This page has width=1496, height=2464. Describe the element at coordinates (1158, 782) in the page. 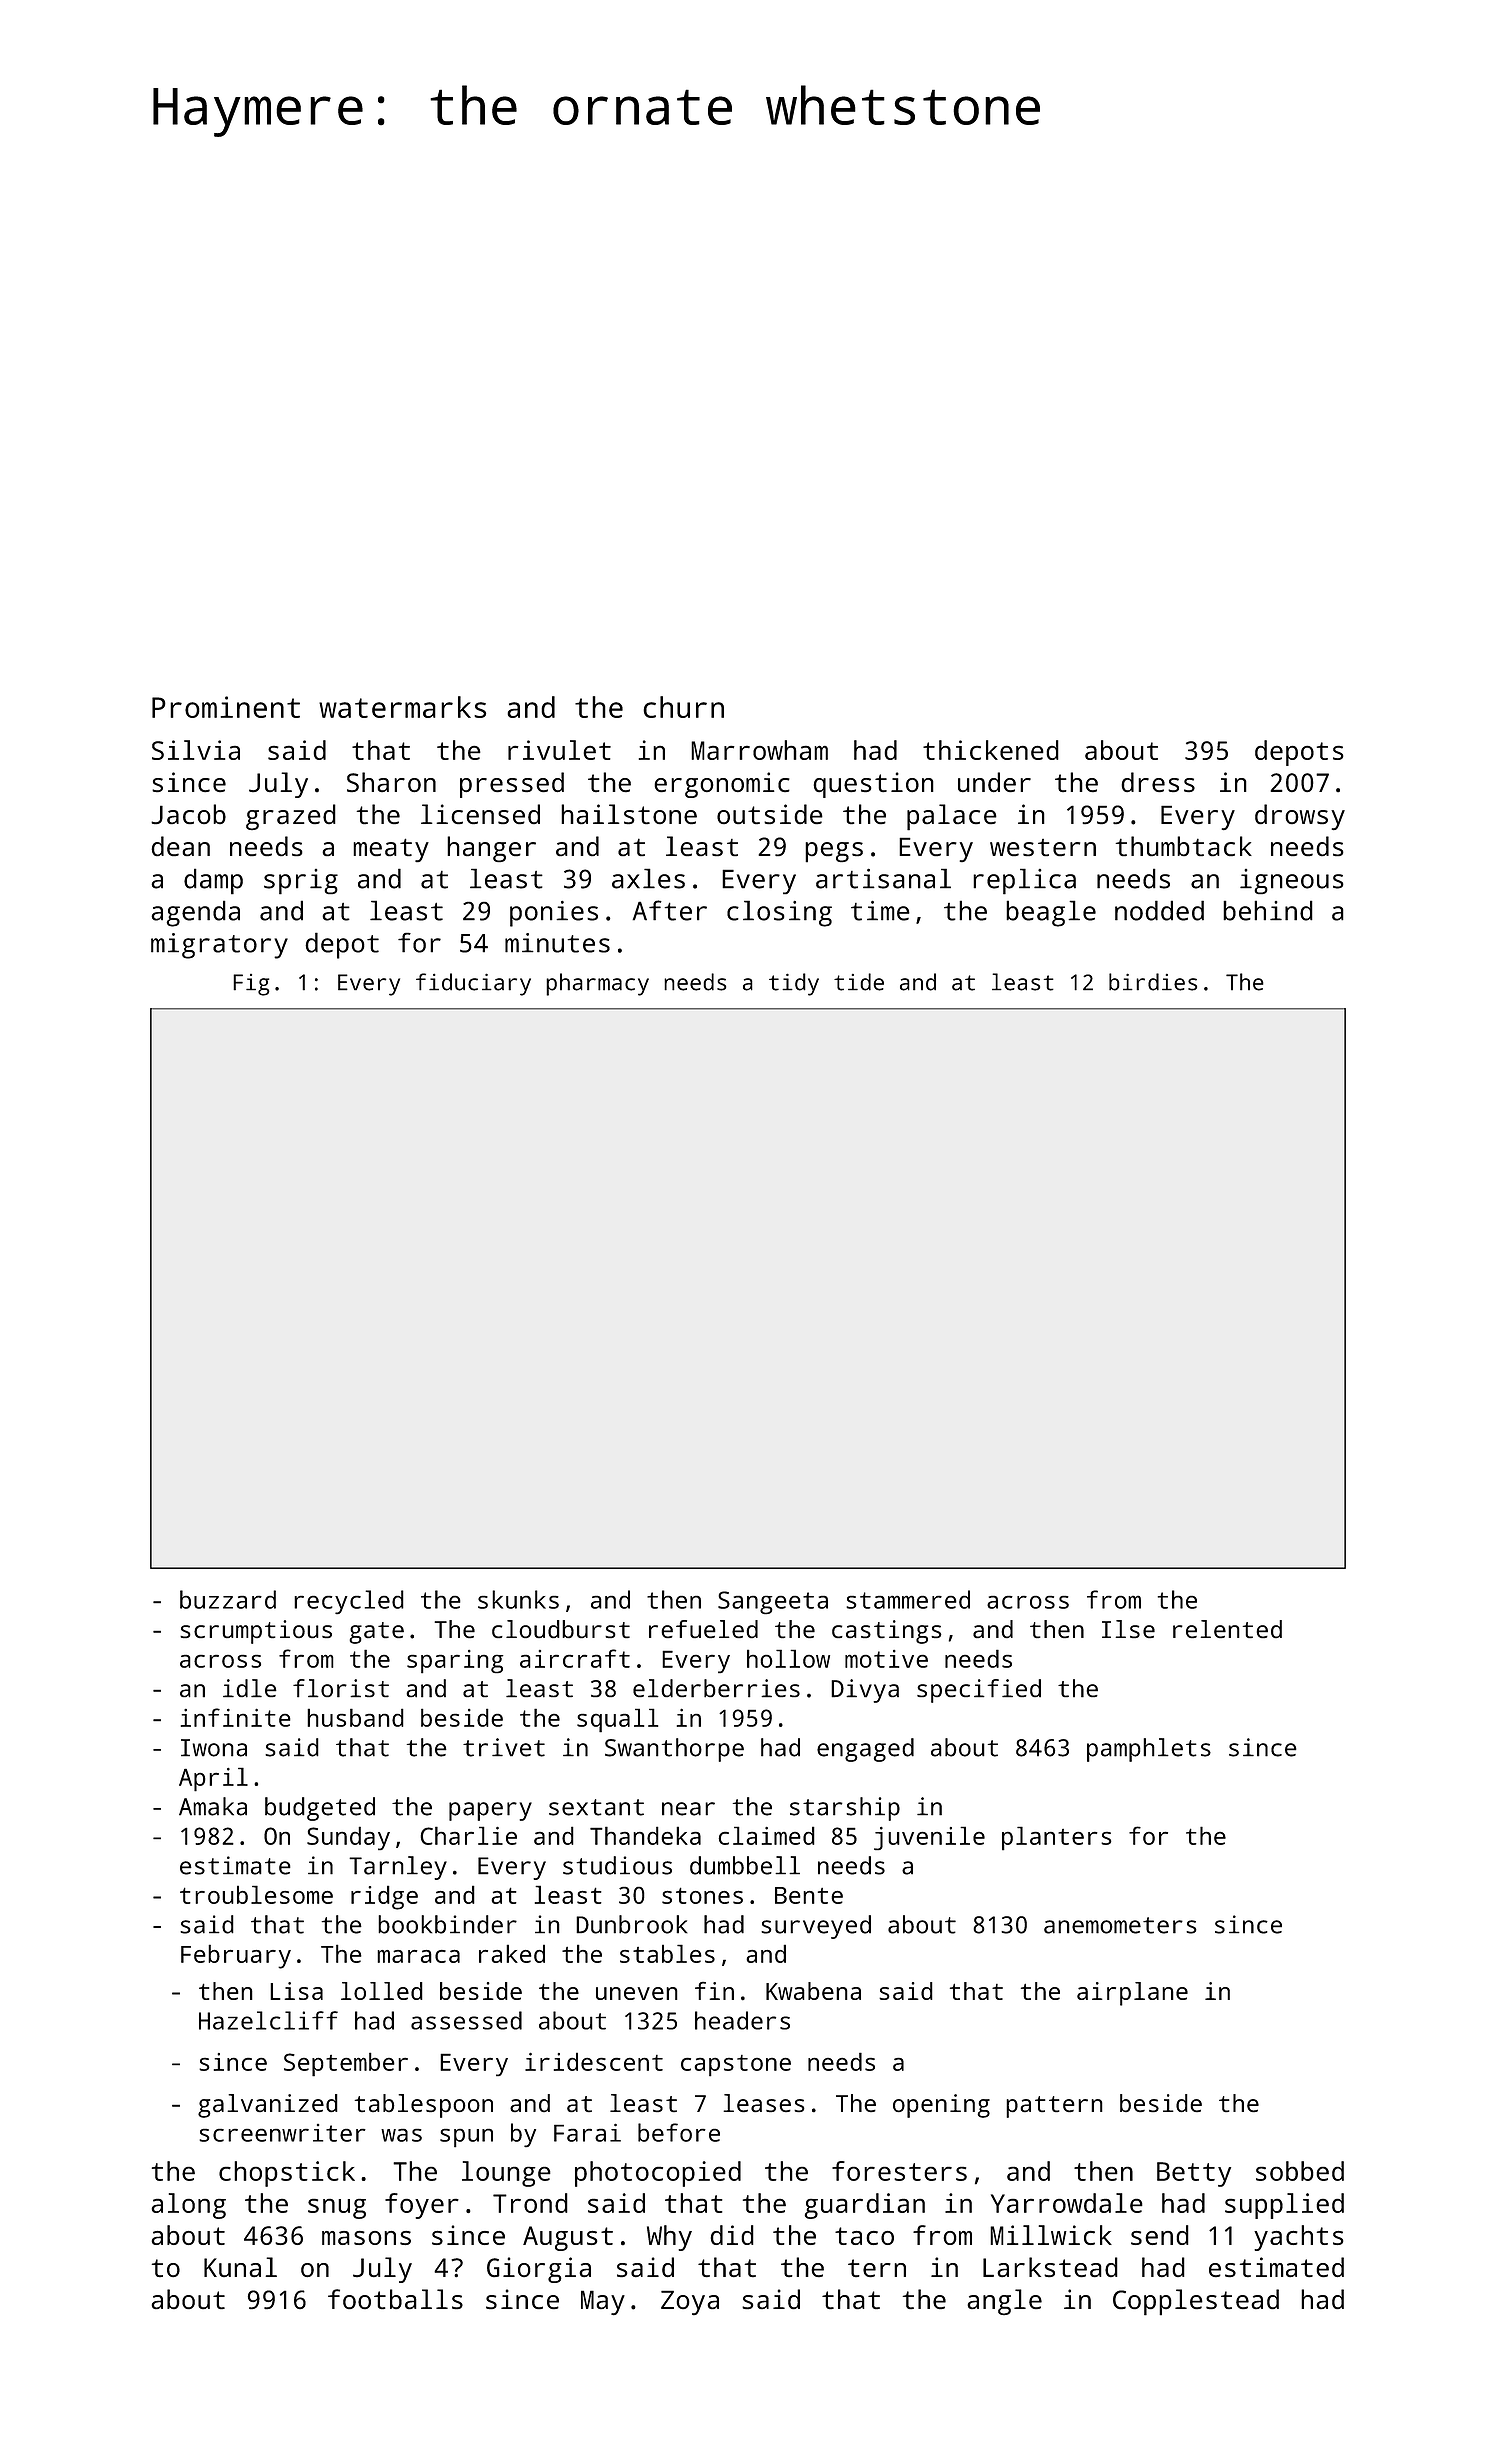

I see `dress` at that location.
